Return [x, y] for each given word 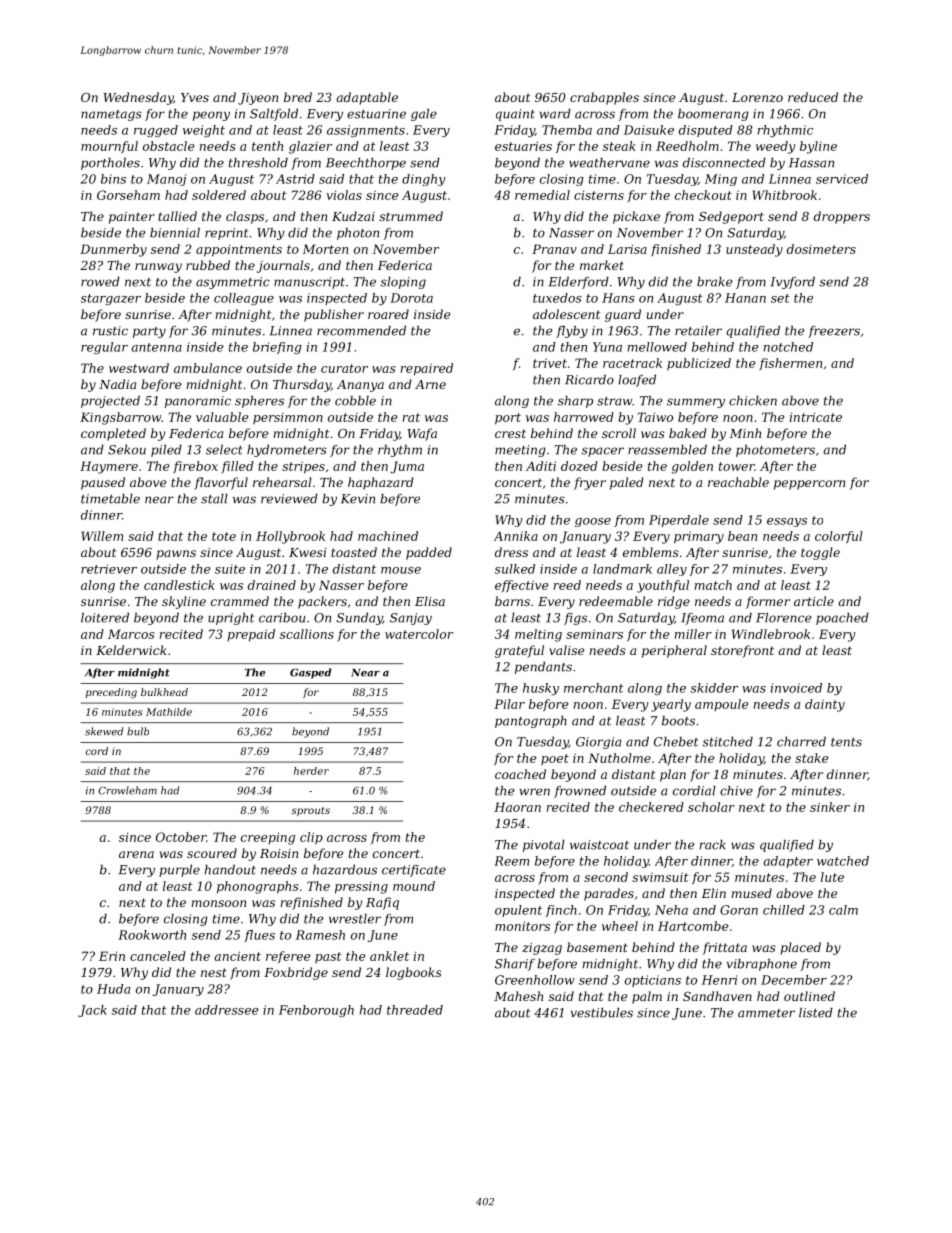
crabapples [604, 98]
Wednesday [138, 98]
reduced [813, 97]
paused [103, 483]
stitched [727, 742]
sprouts [310, 811]
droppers [842, 217]
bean [742, 536]
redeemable [616, 601]
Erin [112, 956]
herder [311, 771]
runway [158, 268]
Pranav [554, 249]
